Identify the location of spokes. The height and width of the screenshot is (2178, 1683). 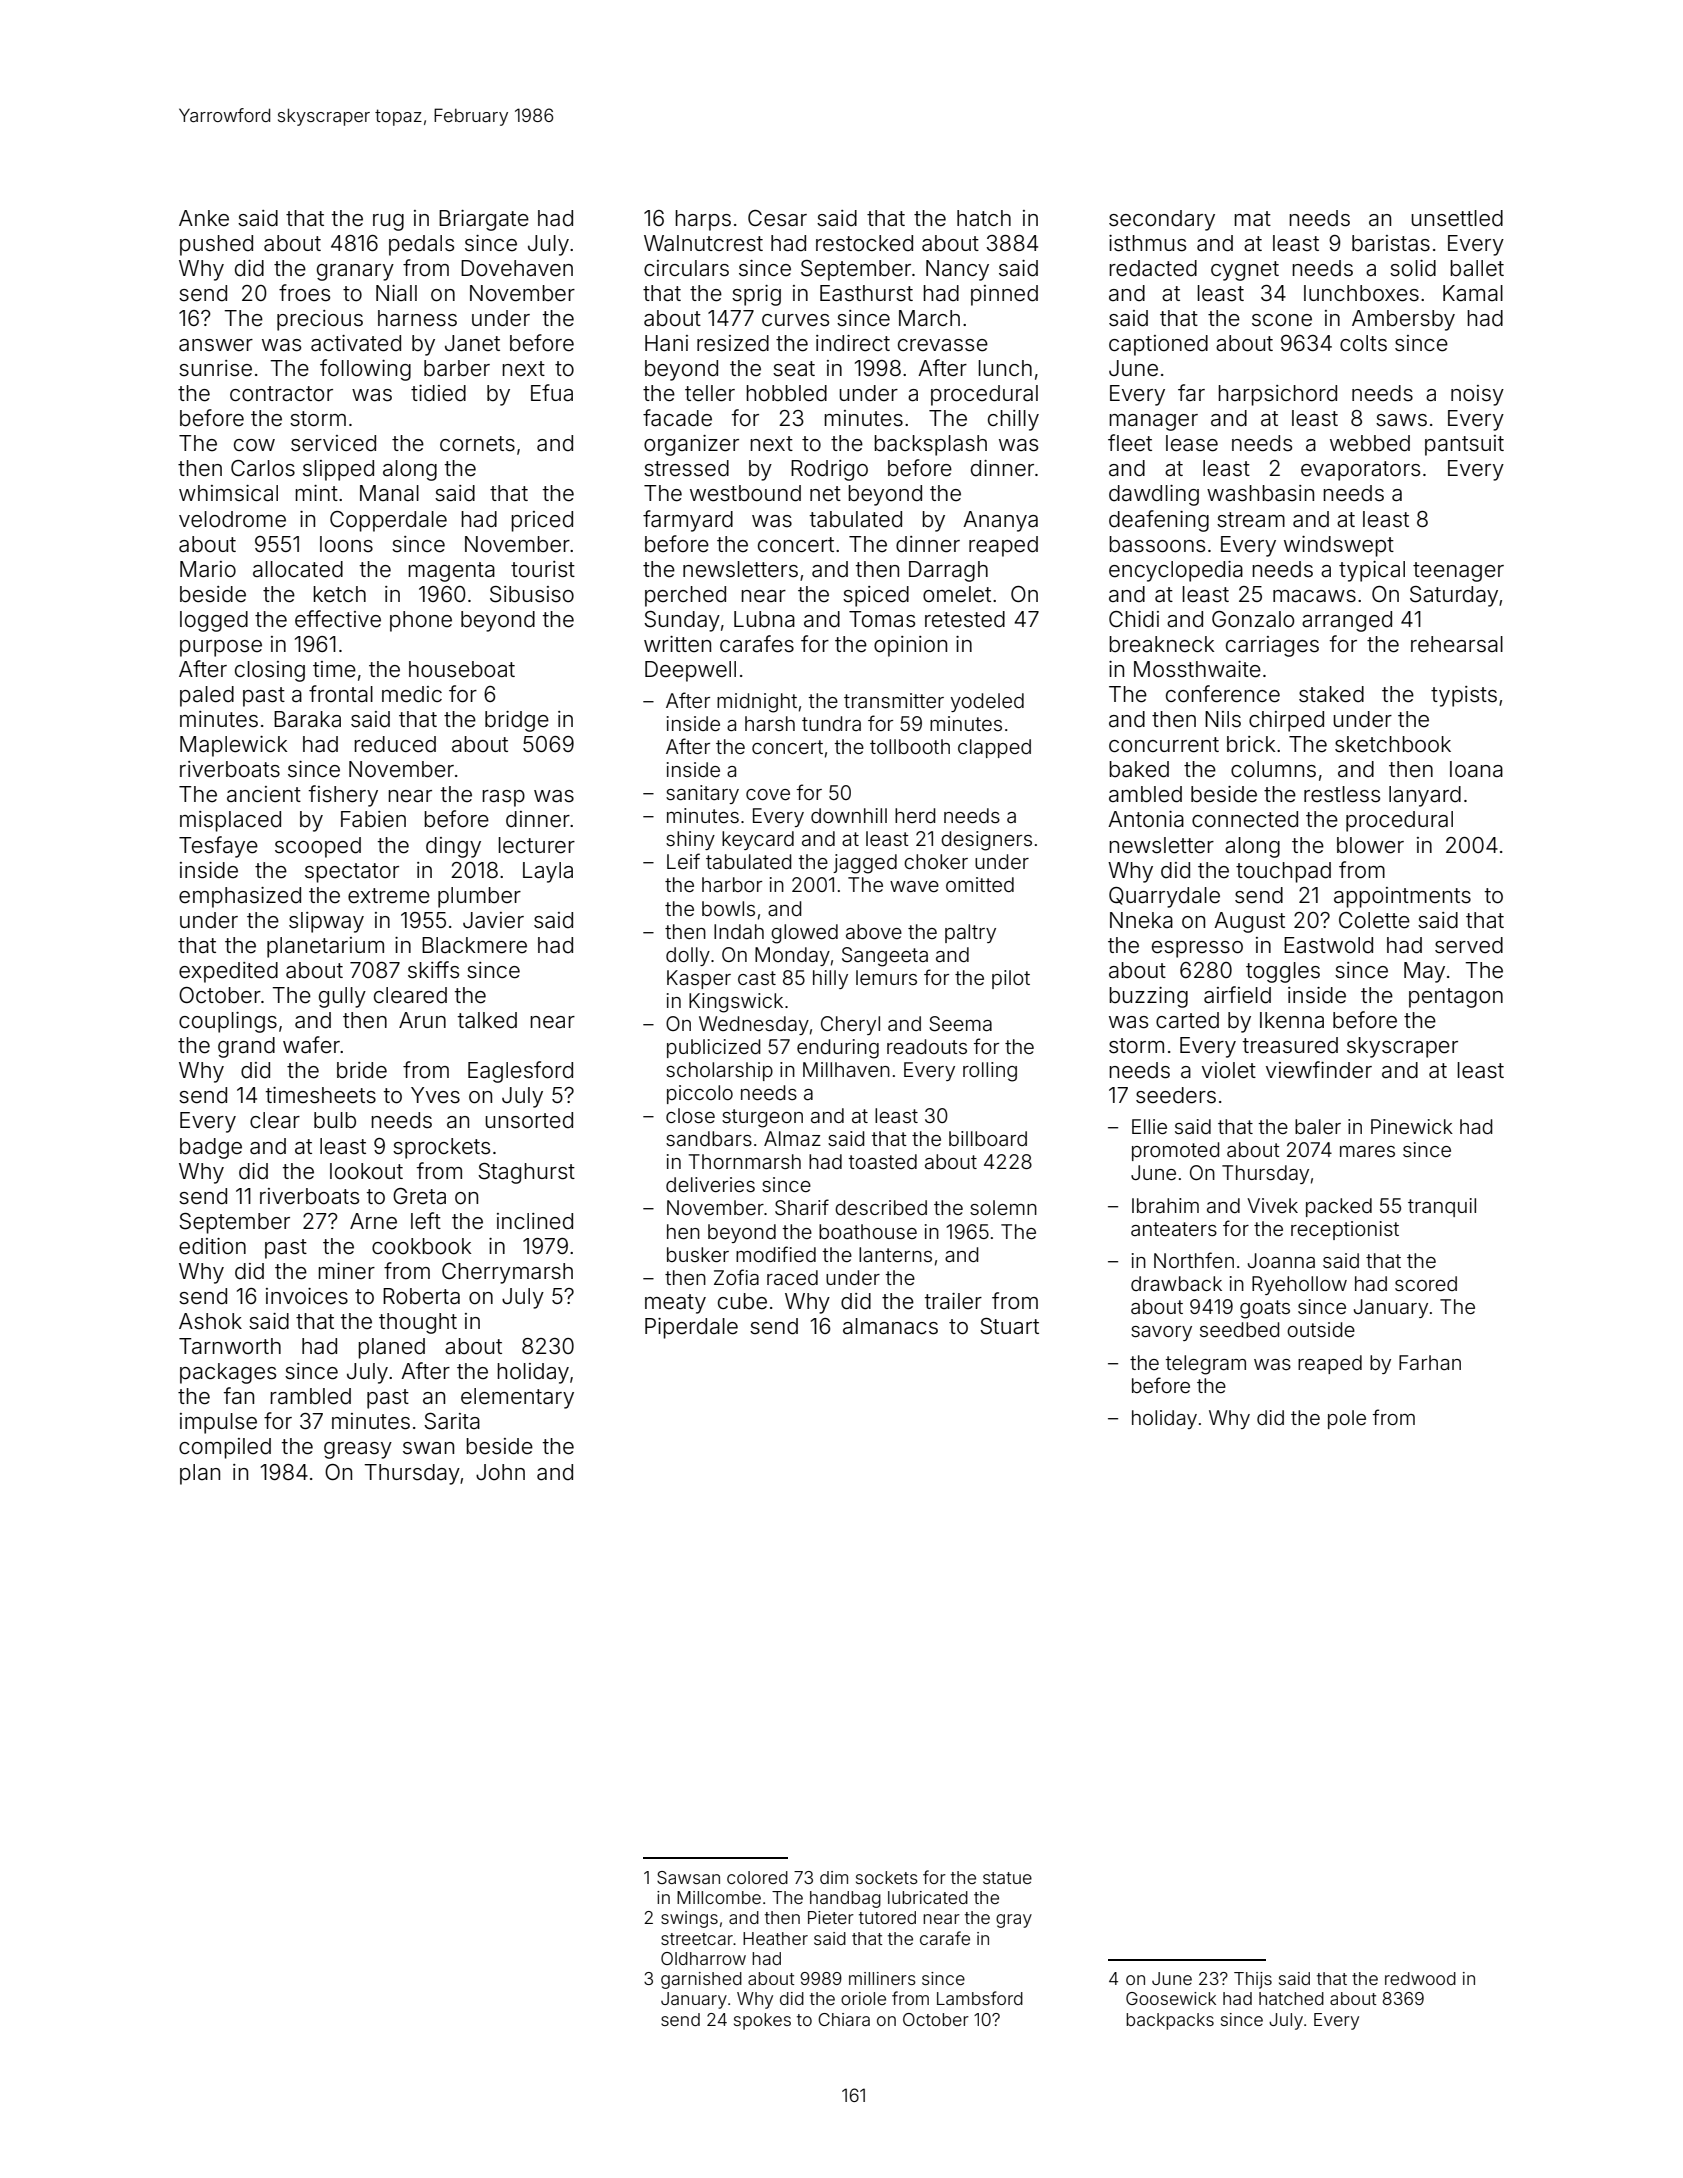
(762, 2021).
